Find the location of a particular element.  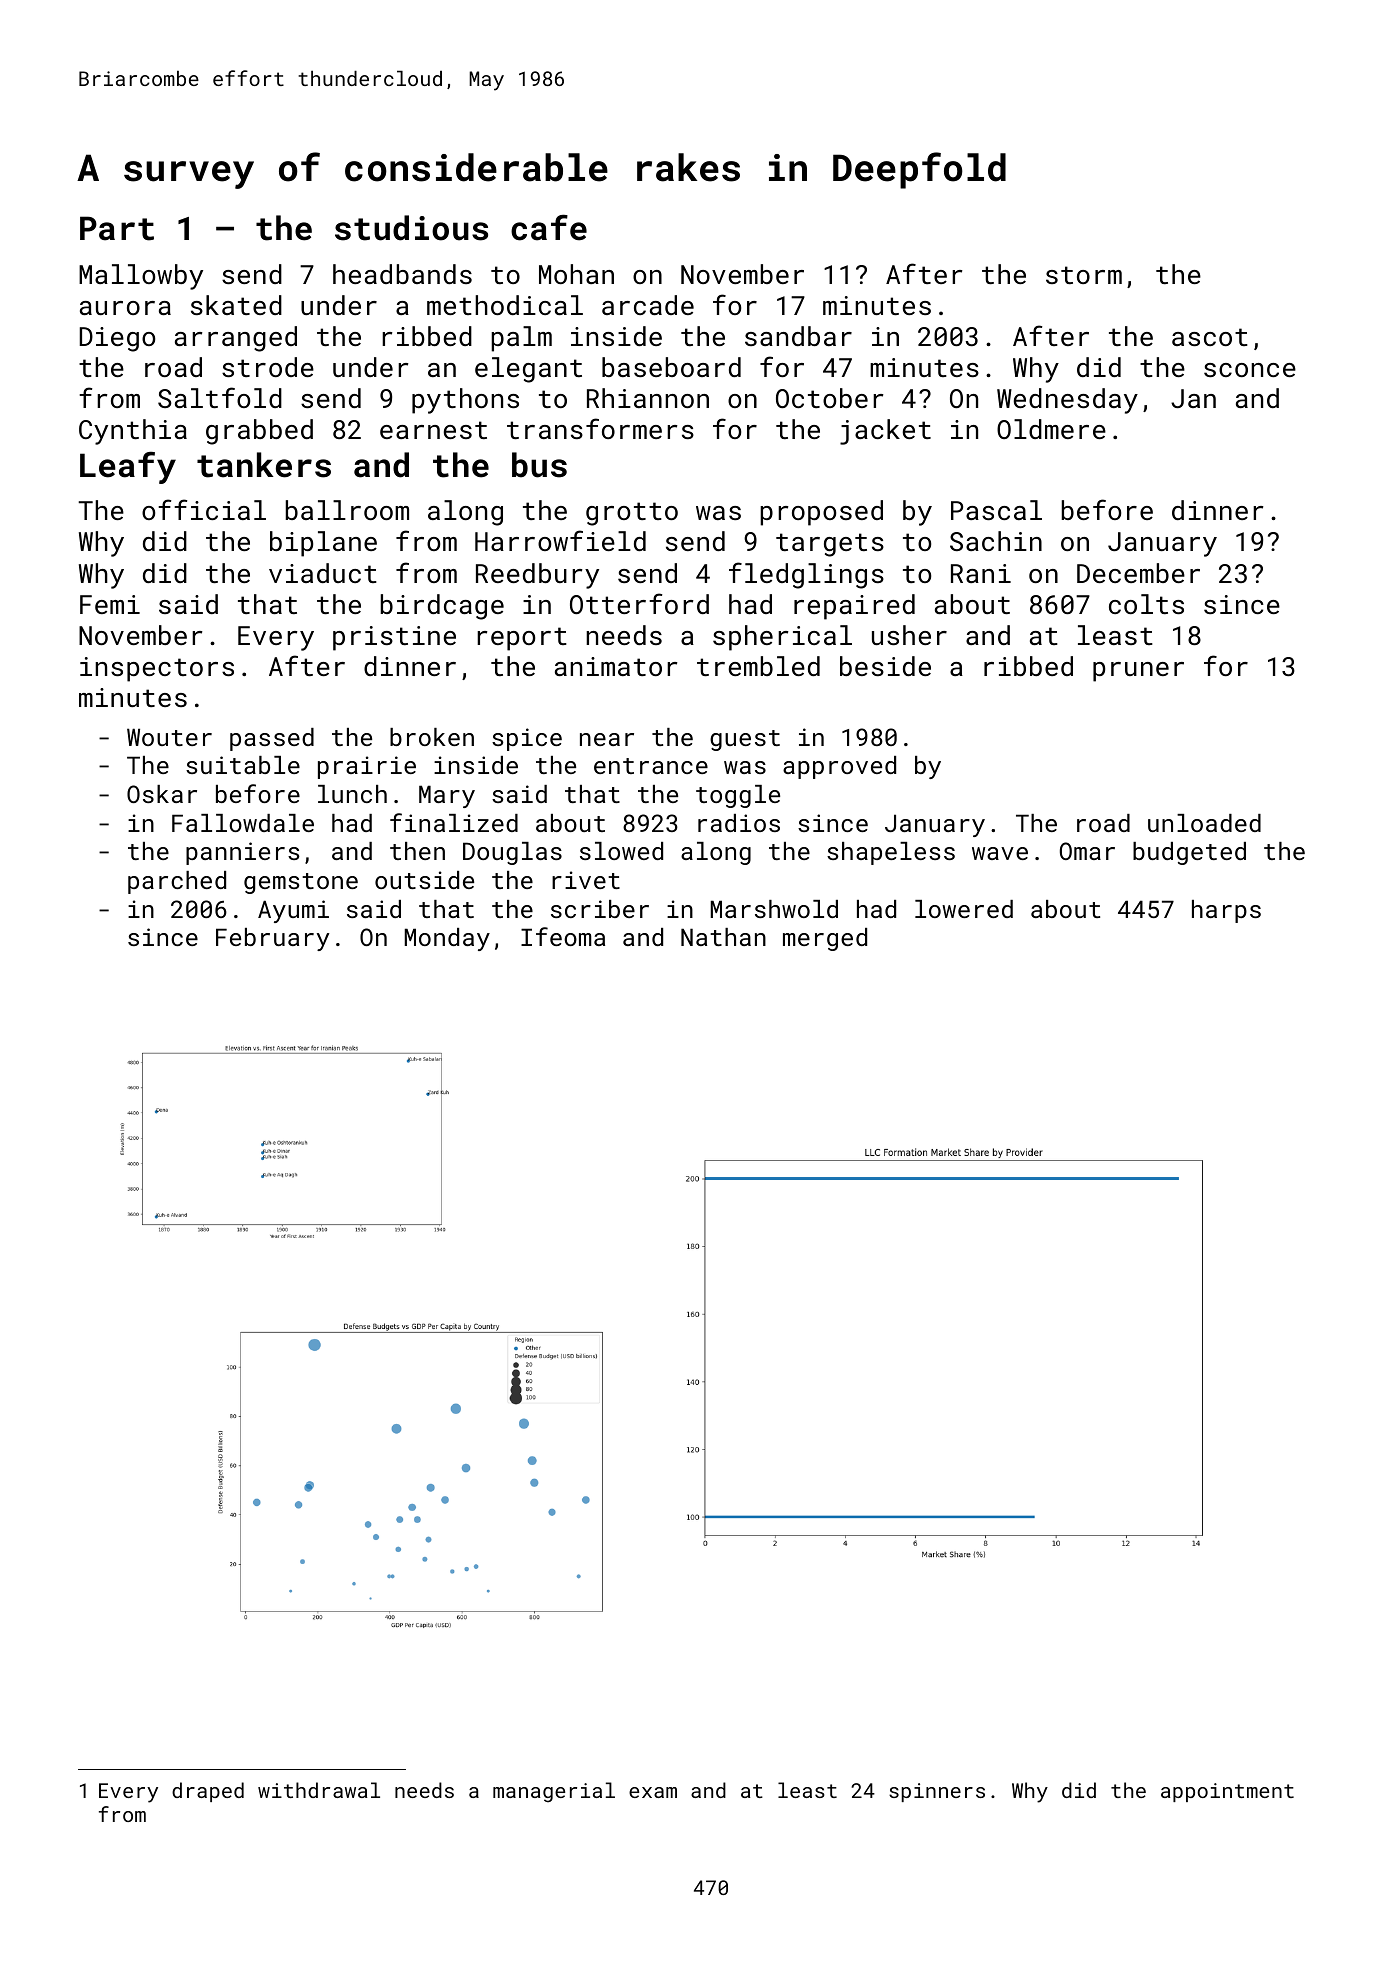

Mohan is located at coordinates (576, 274).
